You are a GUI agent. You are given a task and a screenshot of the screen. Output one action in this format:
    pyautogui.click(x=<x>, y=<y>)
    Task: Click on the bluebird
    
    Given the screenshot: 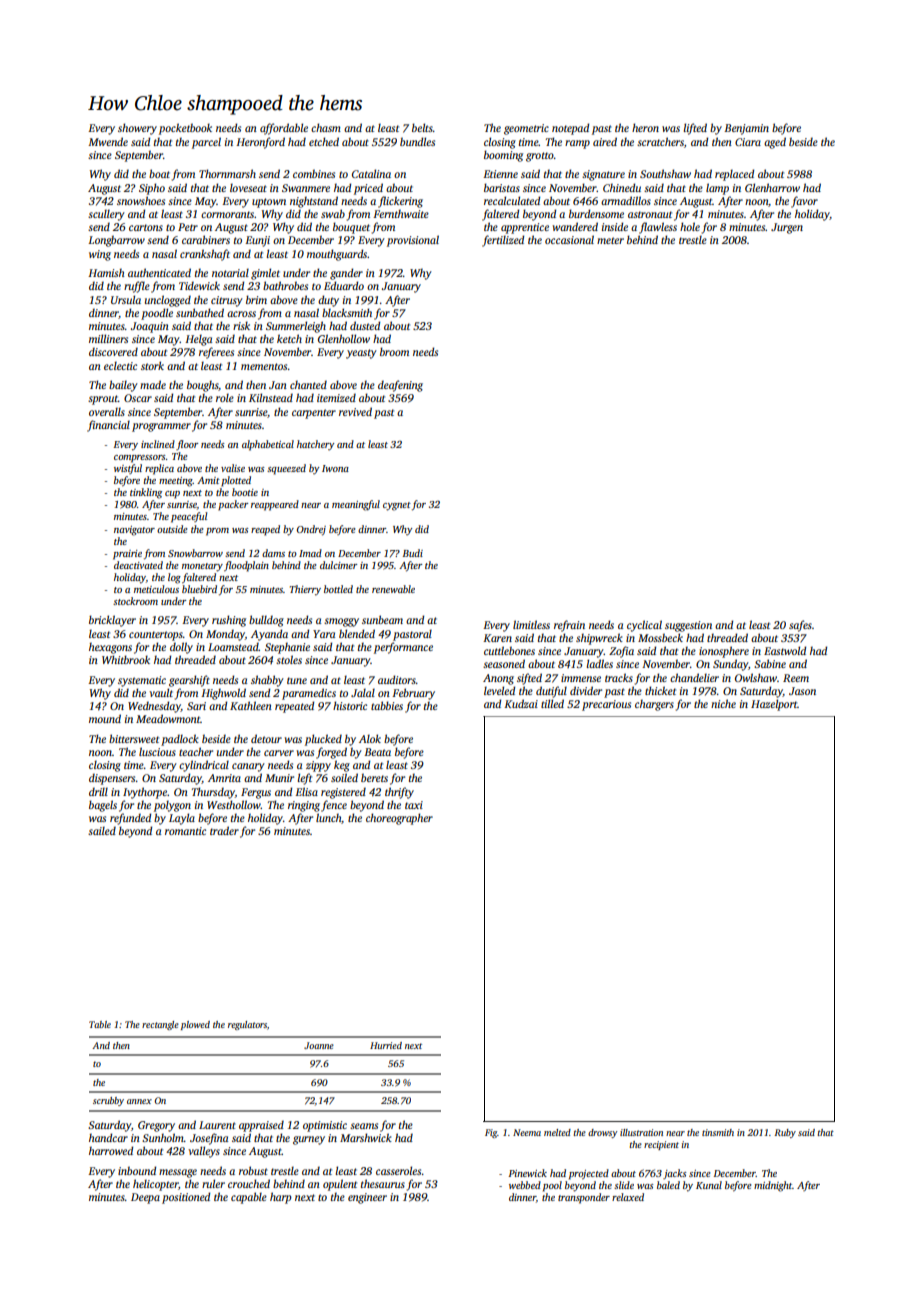 What is the action you would take?
    pyautogui.click(x=199, y=589)
